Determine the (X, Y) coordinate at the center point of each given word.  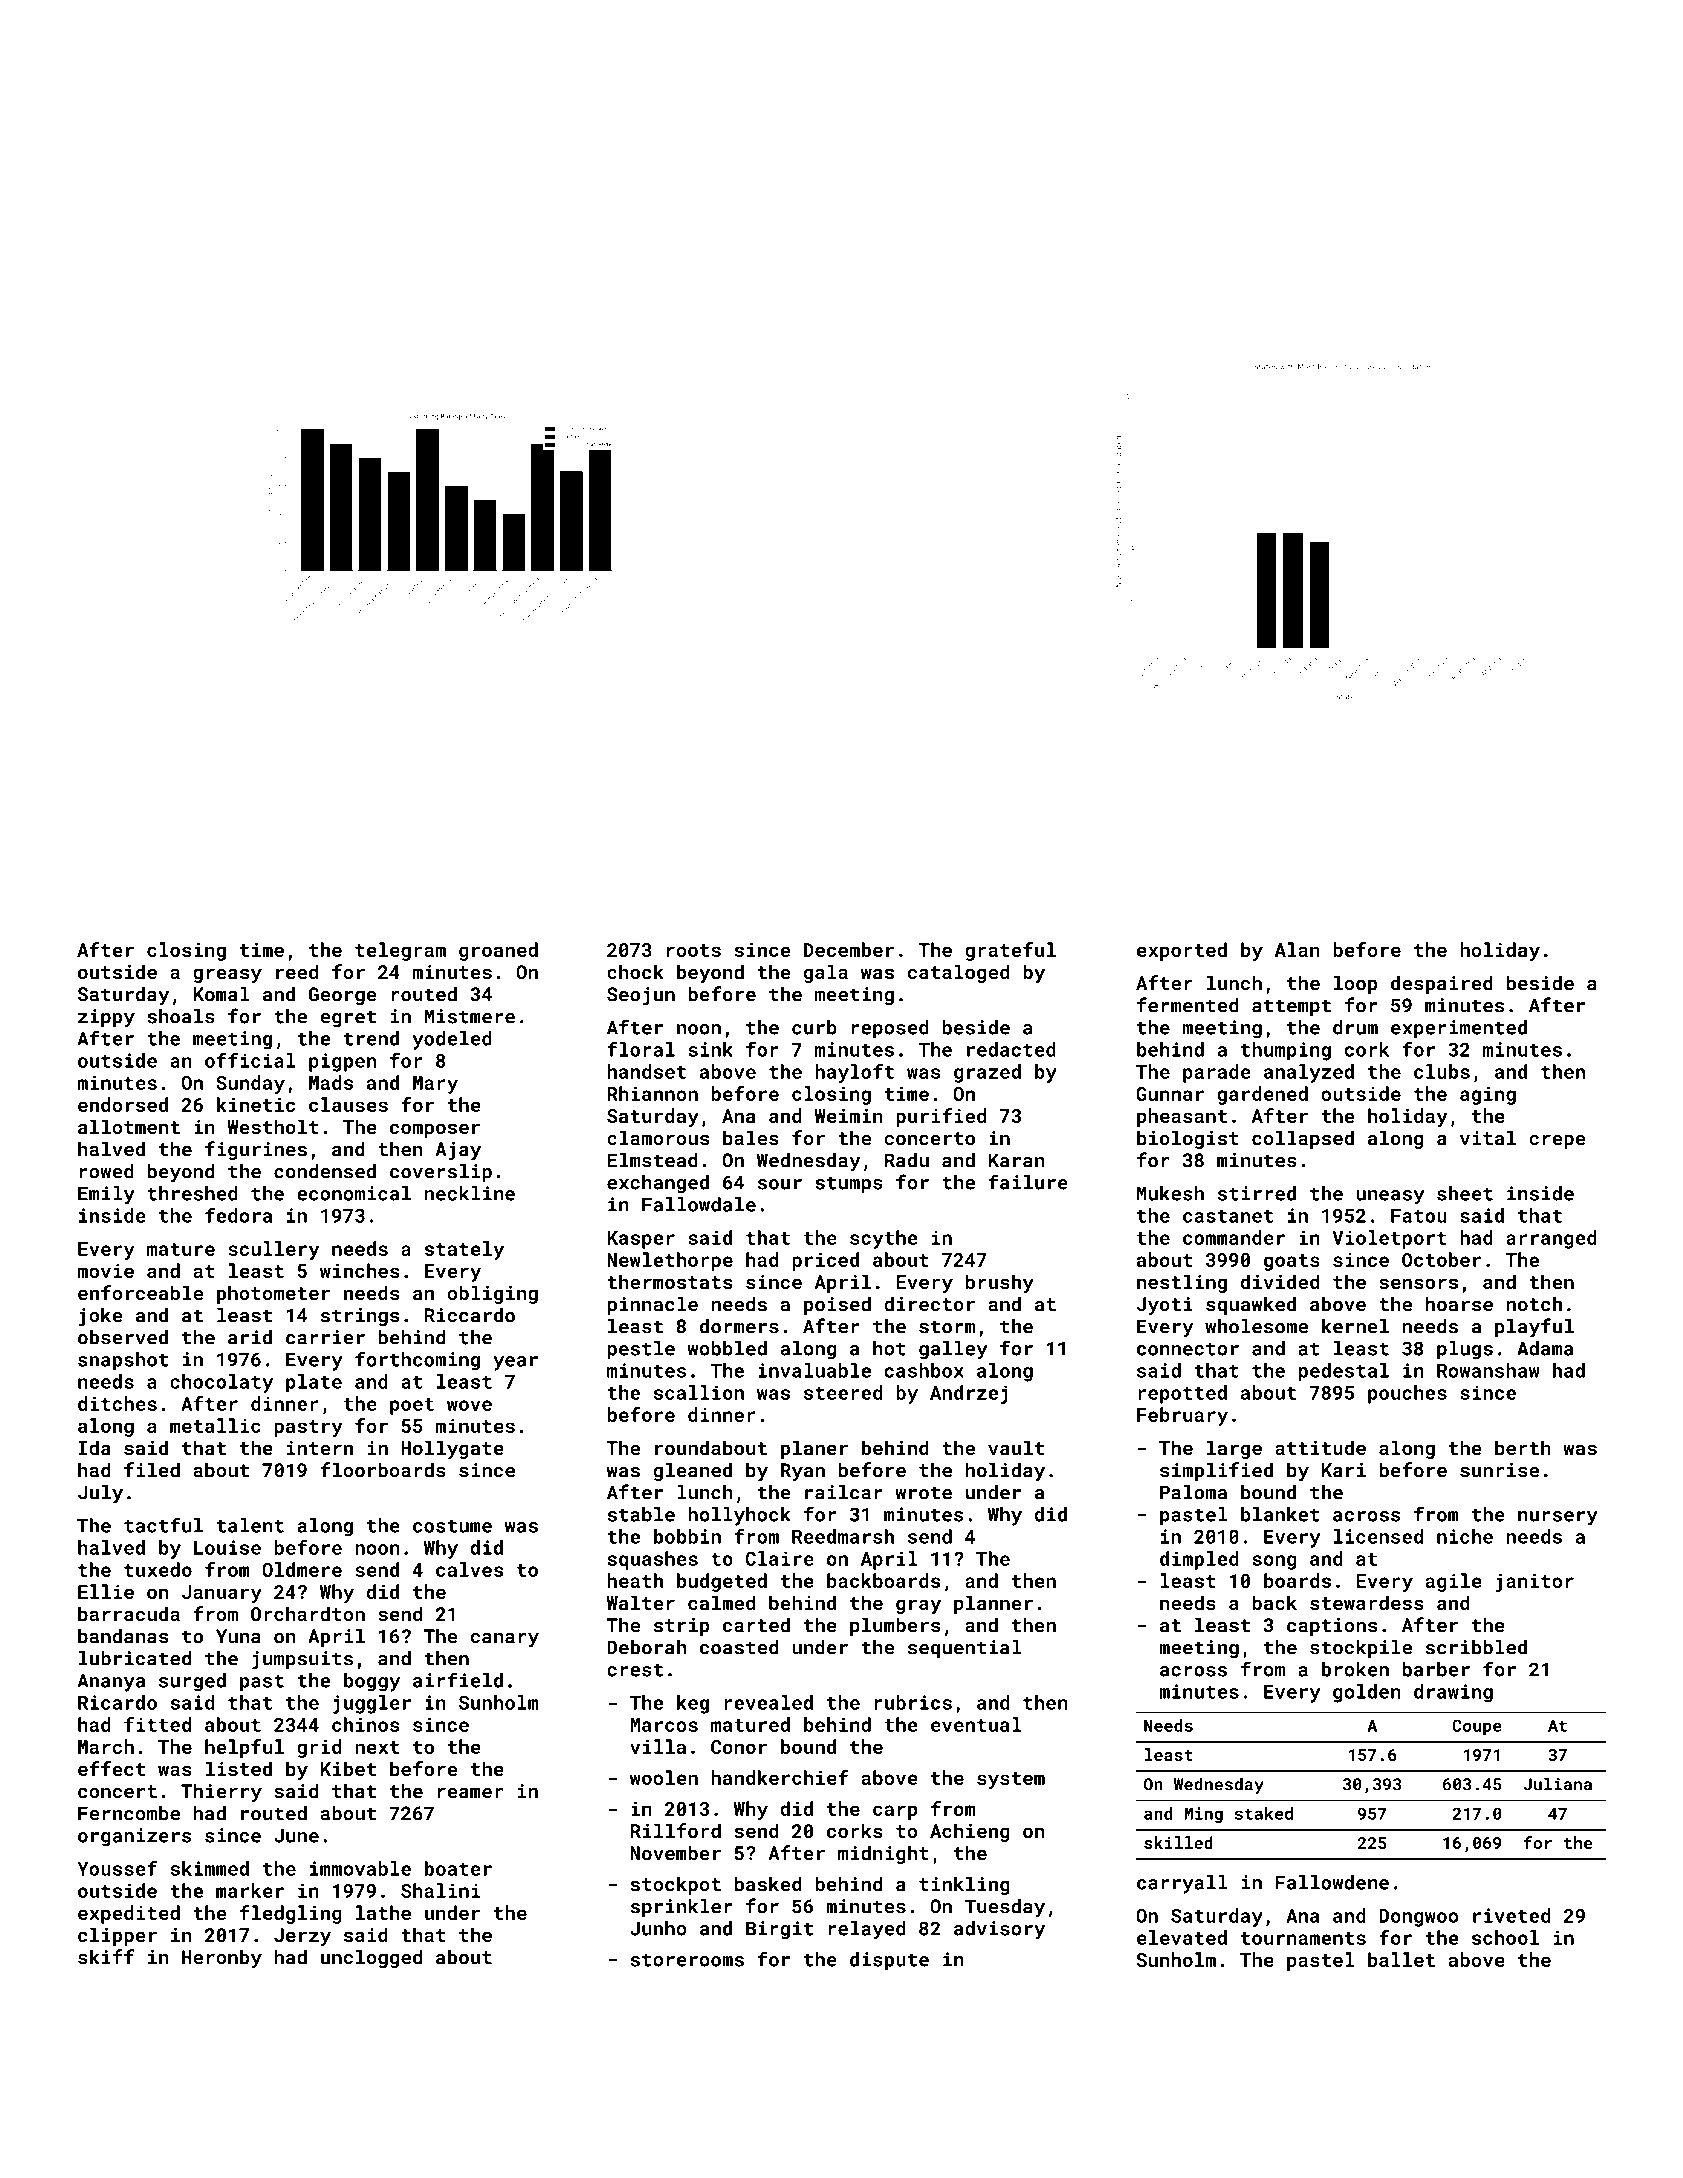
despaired (1442, 984)
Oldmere (302, 1569)
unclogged (371, 1958)
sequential (964, 1649)
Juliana (1557, 1784)
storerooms (687, 1960)
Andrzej (969, 1394)
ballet (1401, 1959)
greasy (227, 975)
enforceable (140, 1292)
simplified (1216, 1471)
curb (814, 1027)
